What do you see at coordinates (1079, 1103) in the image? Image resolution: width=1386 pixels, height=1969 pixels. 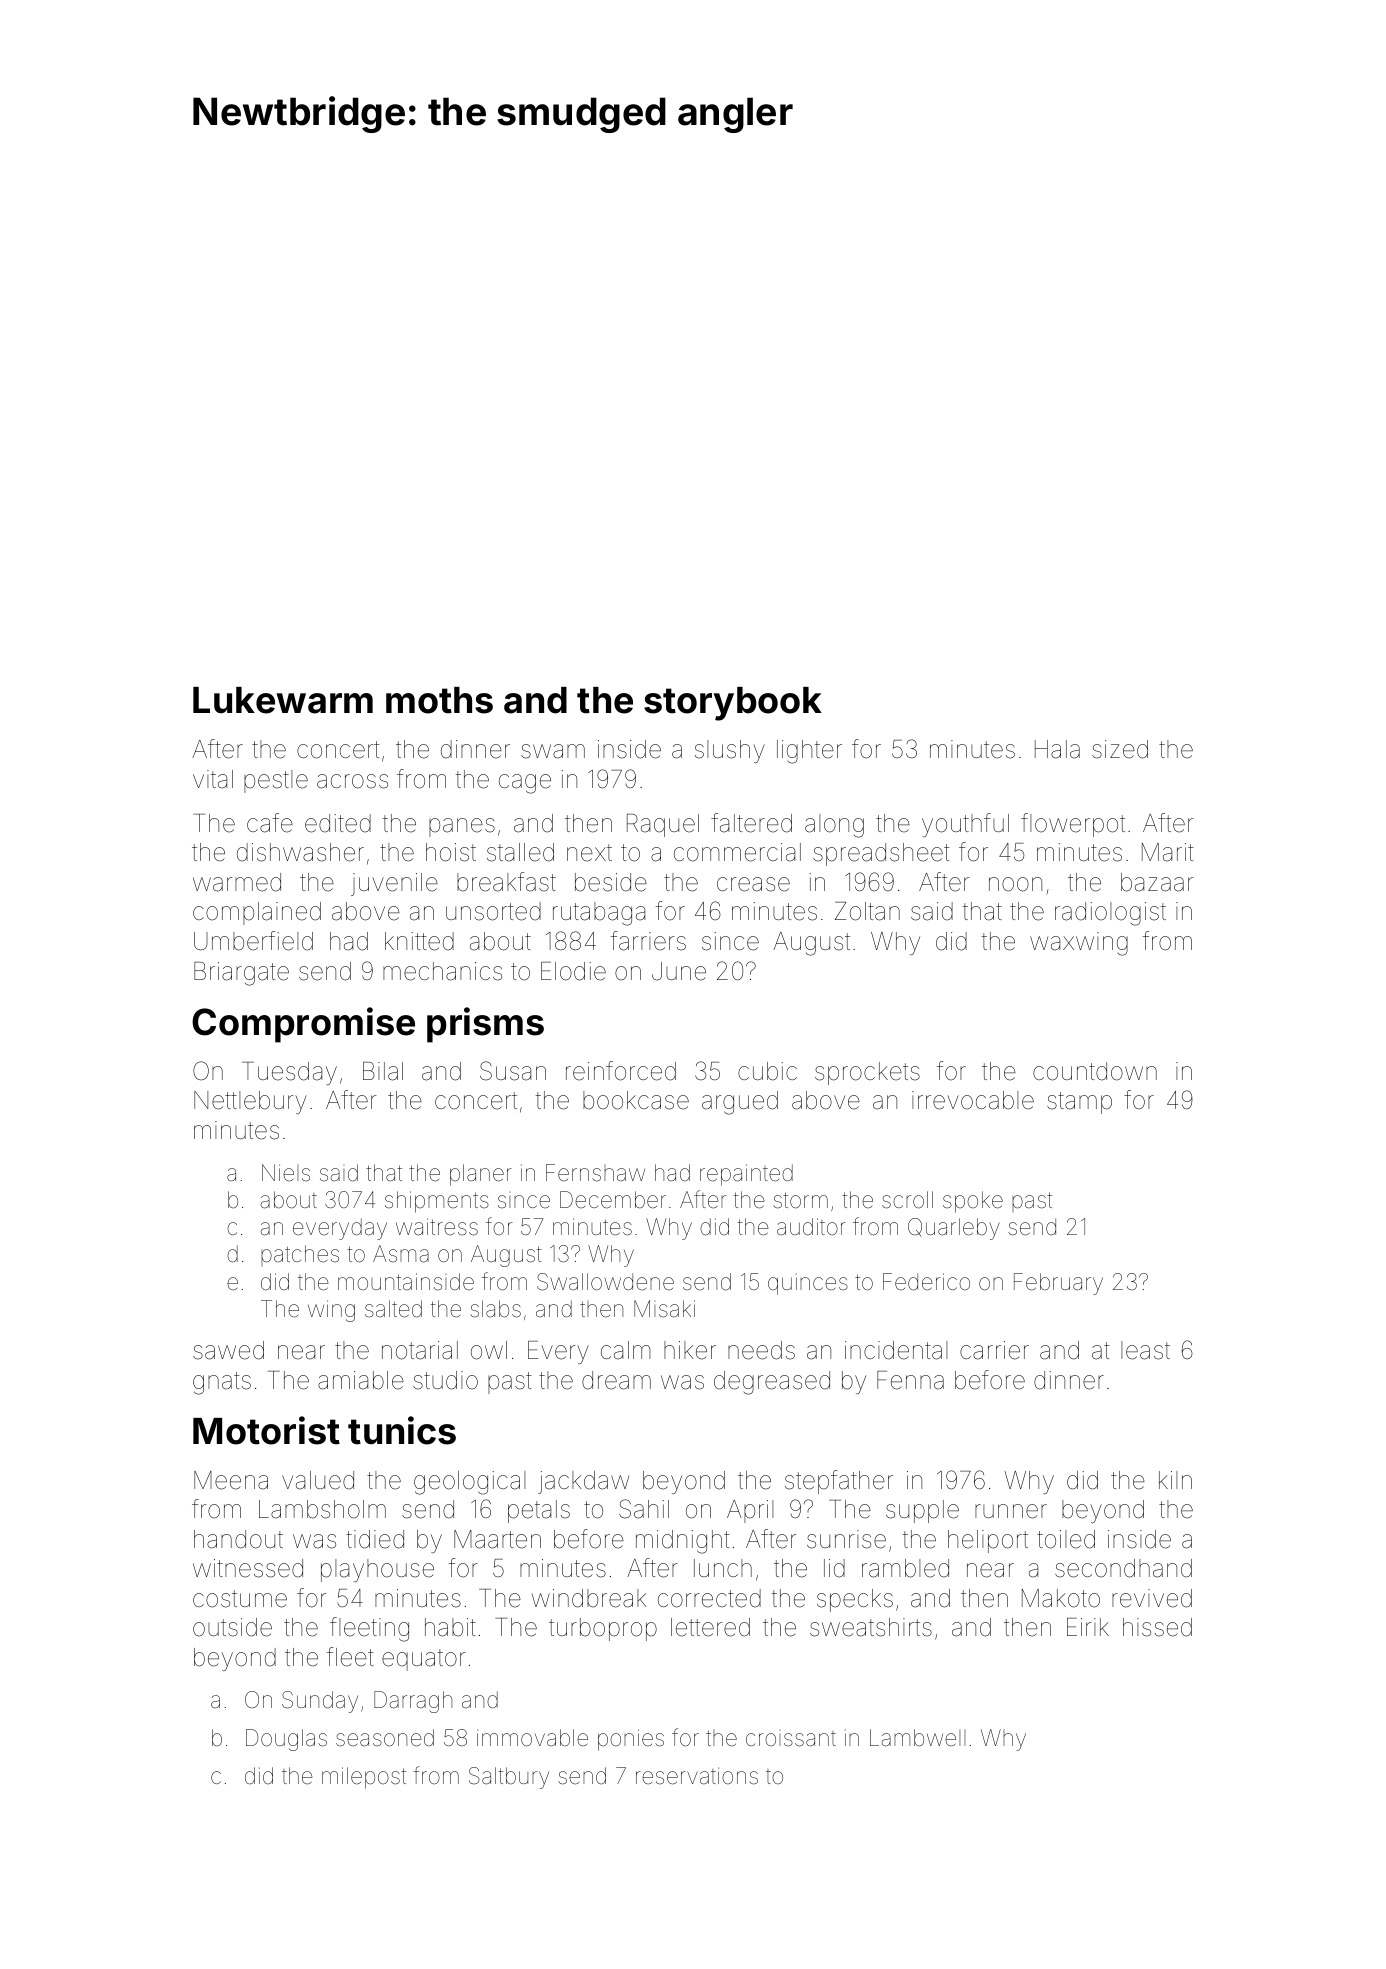 I see `stamp` at bounding box center [1079, 1103].
